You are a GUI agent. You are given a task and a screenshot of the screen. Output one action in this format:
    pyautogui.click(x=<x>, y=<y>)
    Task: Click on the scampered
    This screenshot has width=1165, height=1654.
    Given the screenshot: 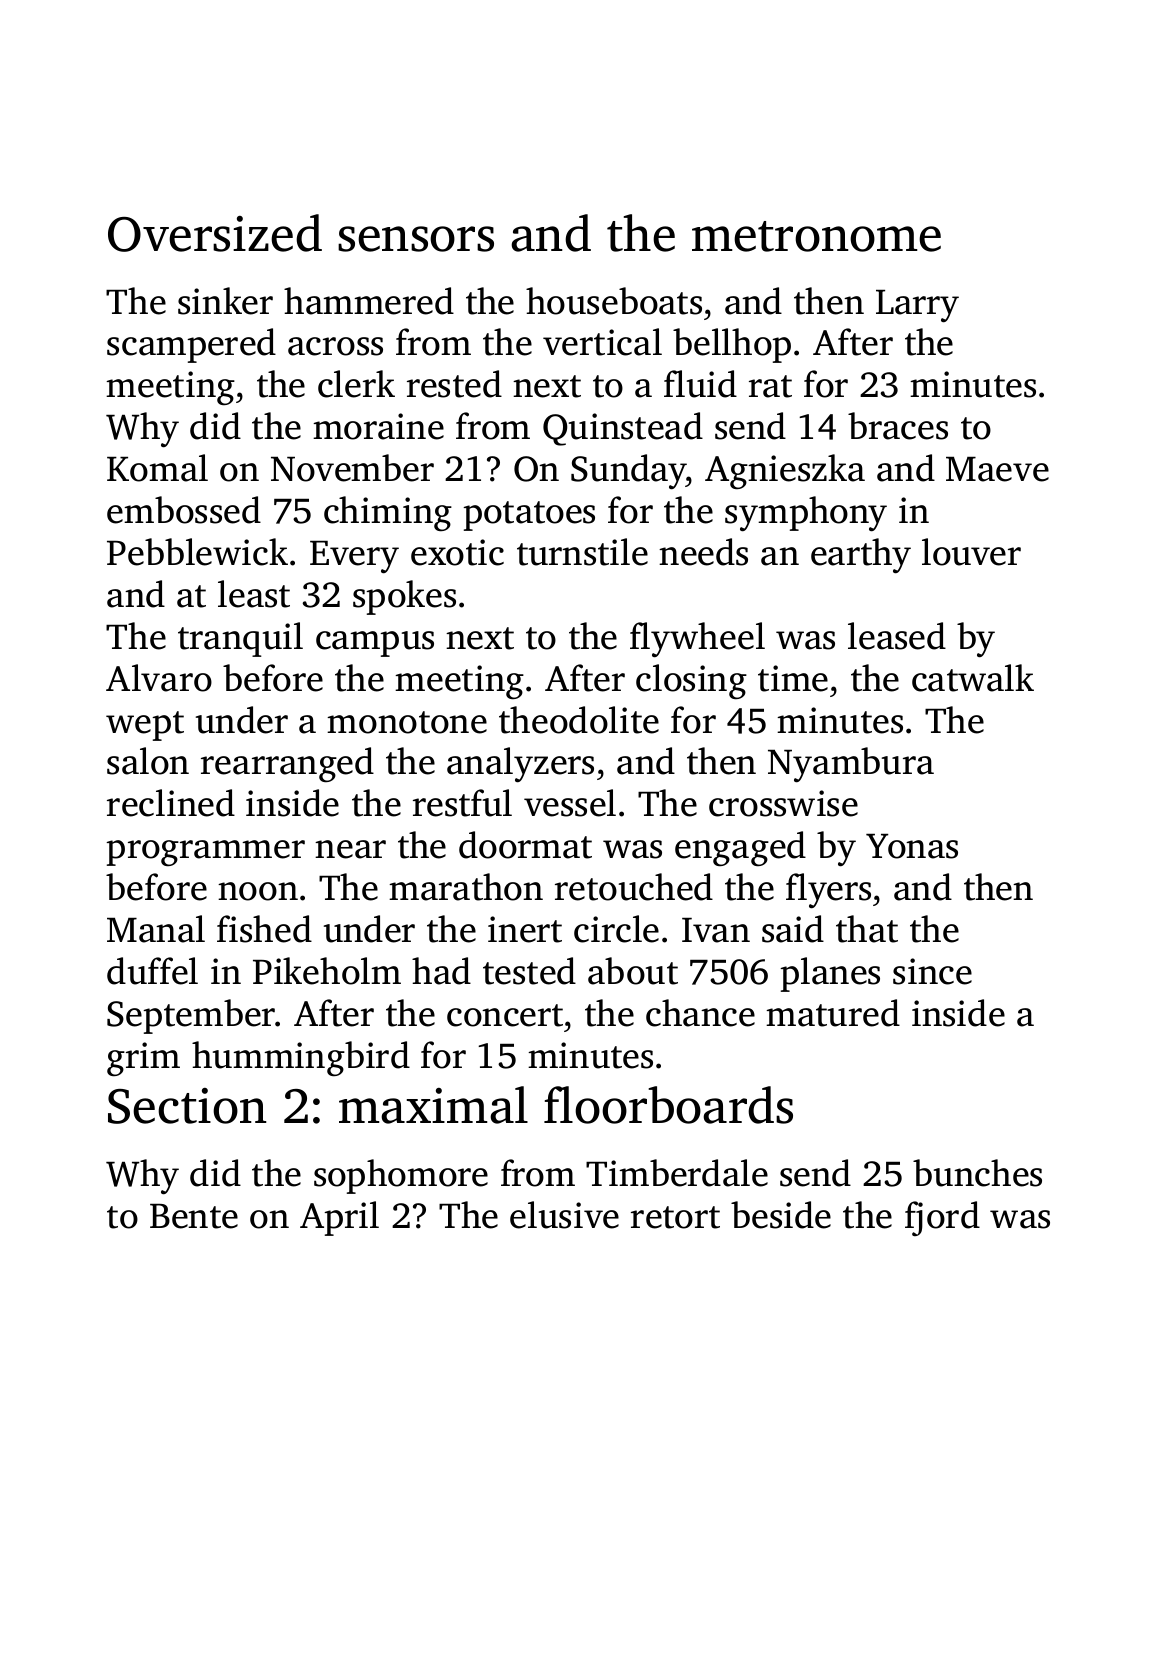 What is the action you would take?
    pyautogui.click(x=191, y=345)
